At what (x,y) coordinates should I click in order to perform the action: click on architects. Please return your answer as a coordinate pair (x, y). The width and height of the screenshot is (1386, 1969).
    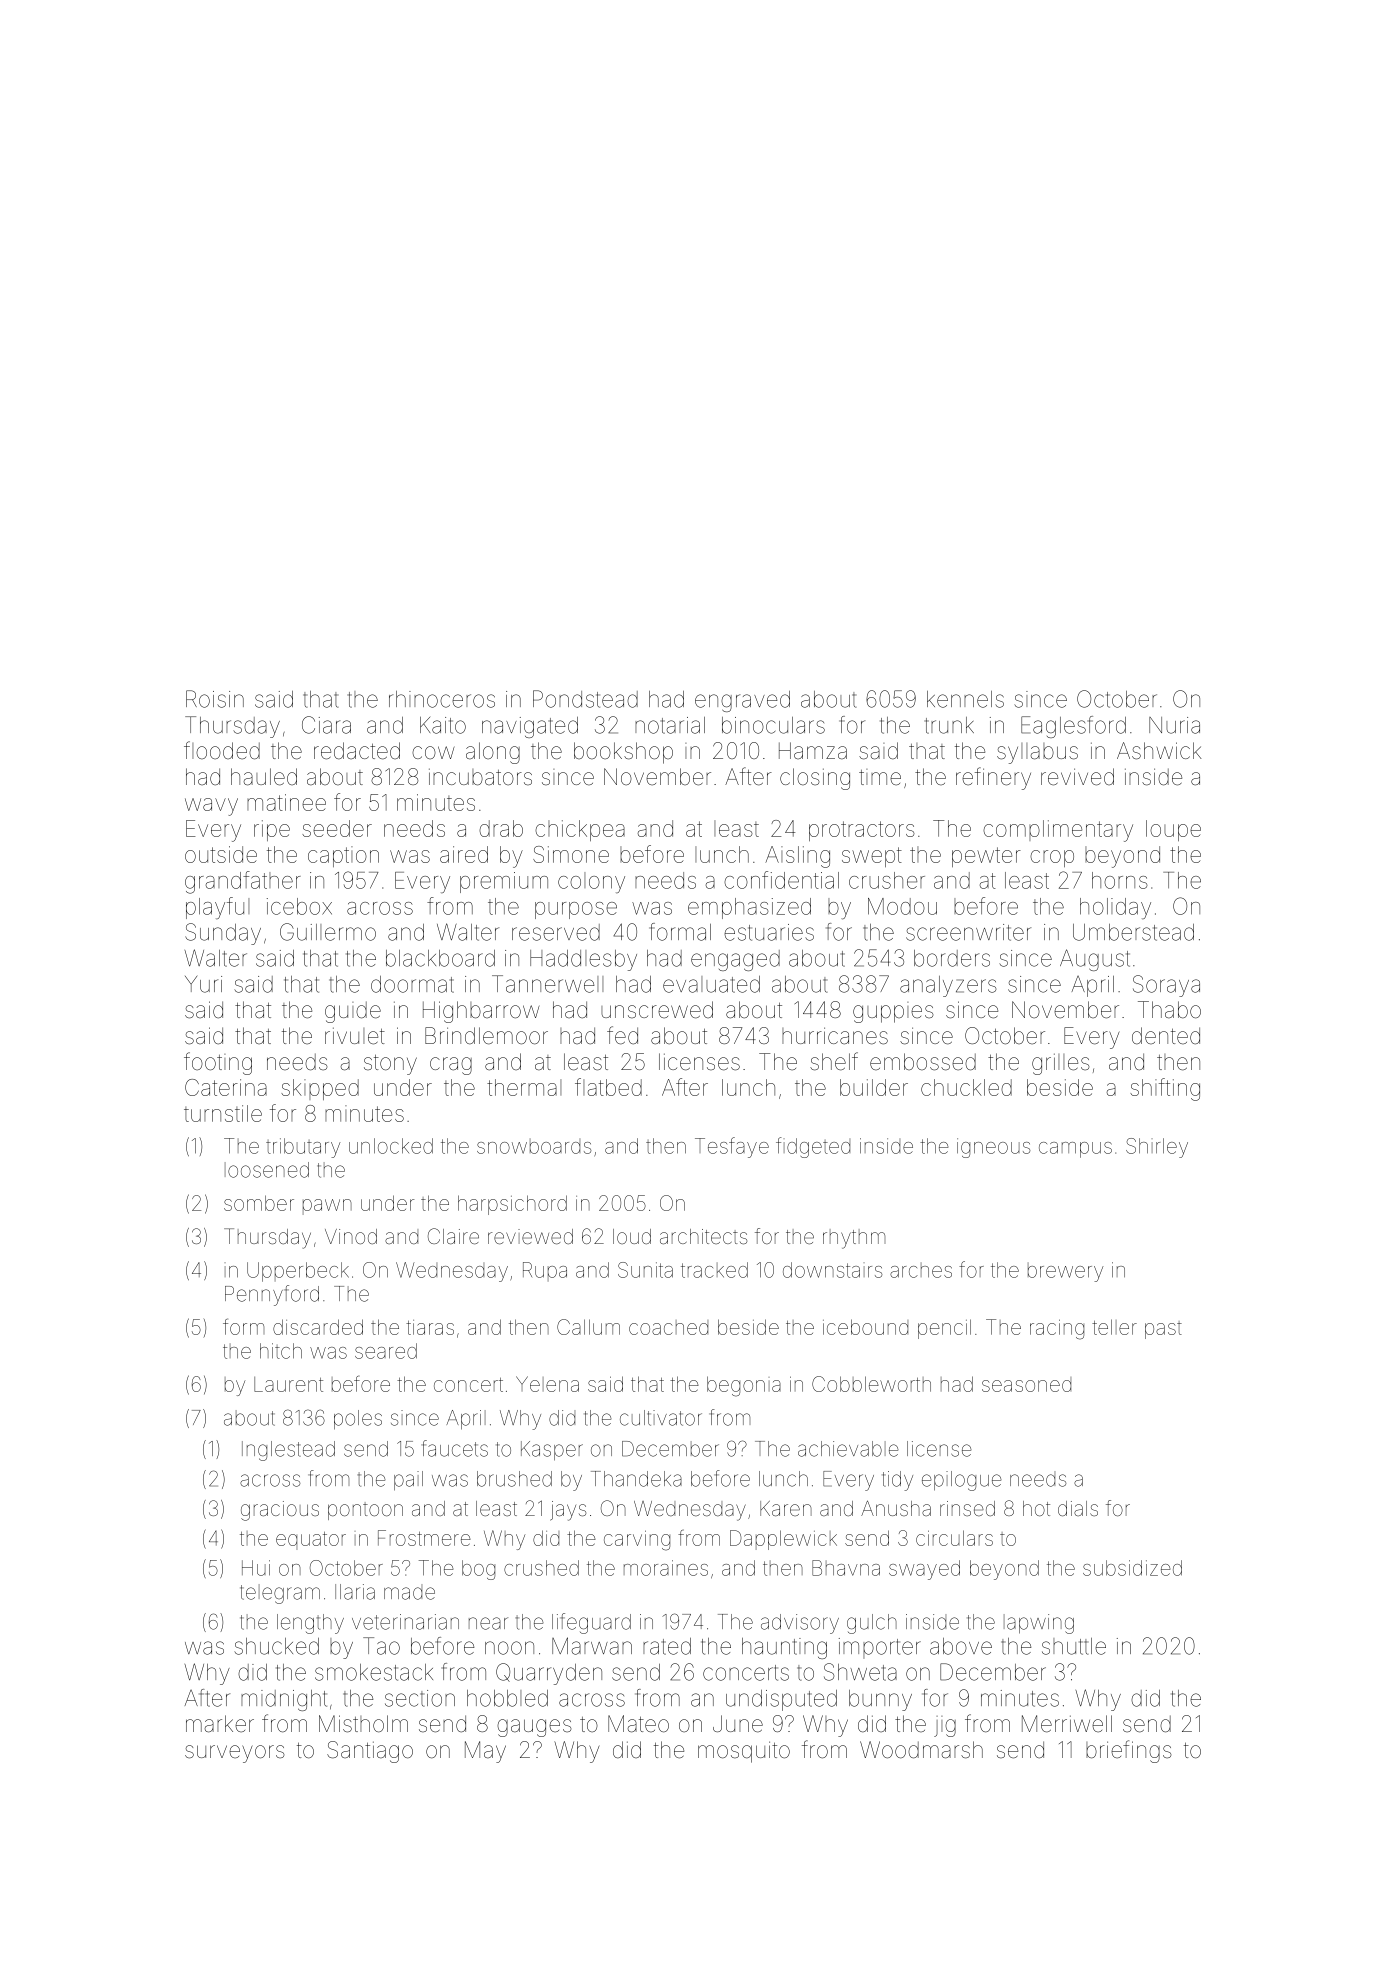
    Looking at the image, I should click on (703, 1236).
